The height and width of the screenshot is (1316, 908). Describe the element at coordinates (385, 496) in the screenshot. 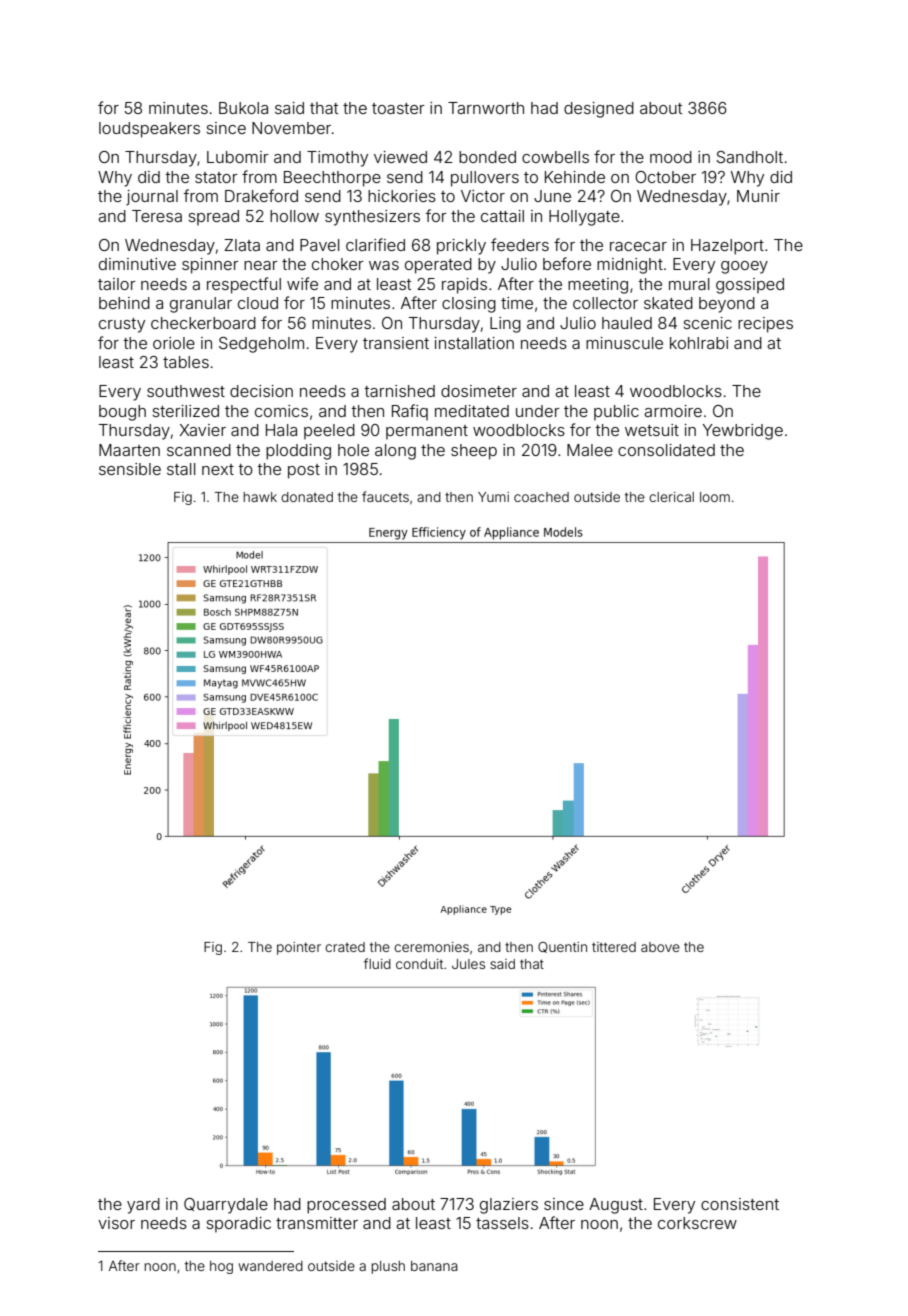

I see `faucets` at that location.
